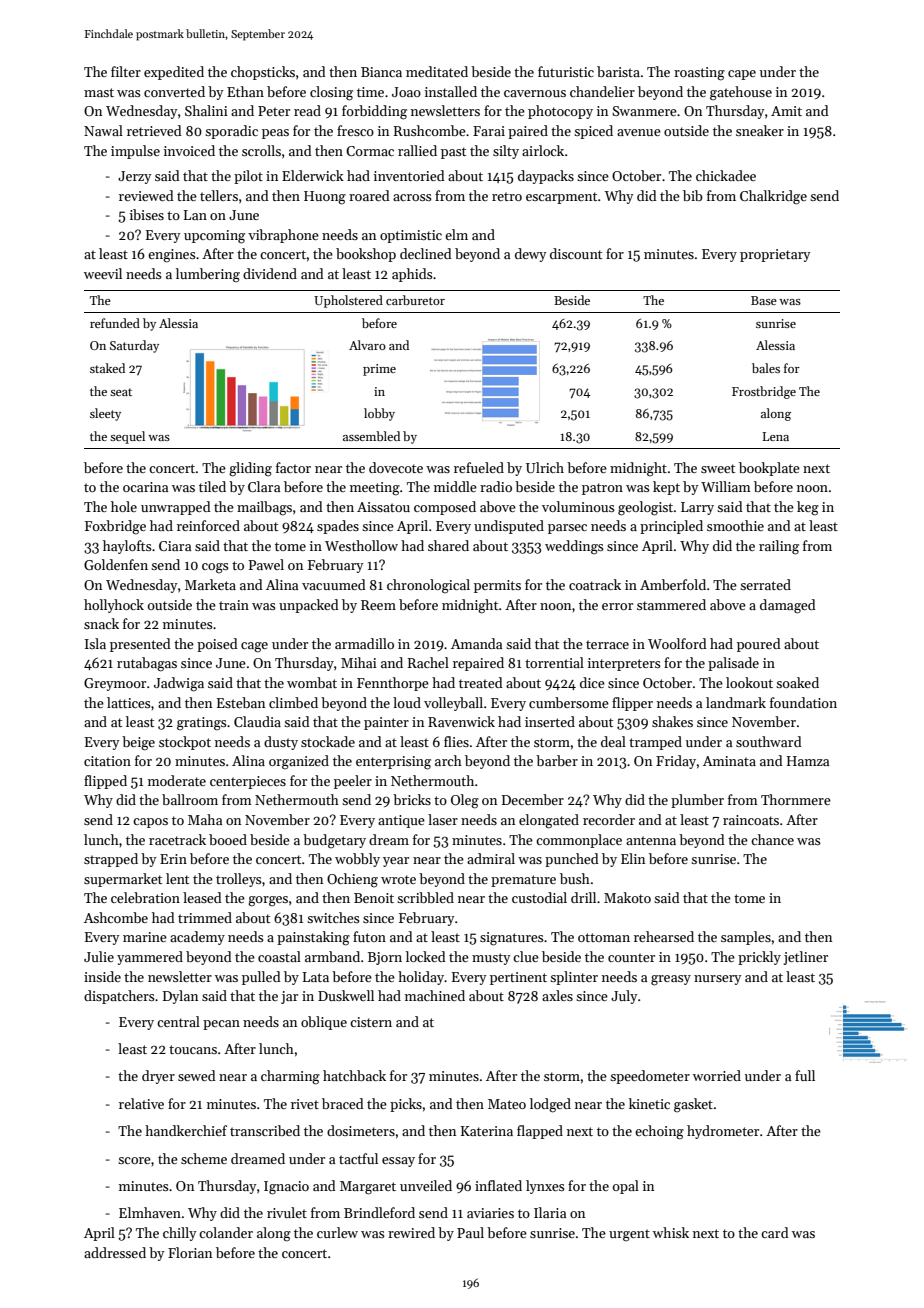  What do you see at coordinates (119, 997) in the page?
I see `dispatchers` at bounding box center [119, 997].
